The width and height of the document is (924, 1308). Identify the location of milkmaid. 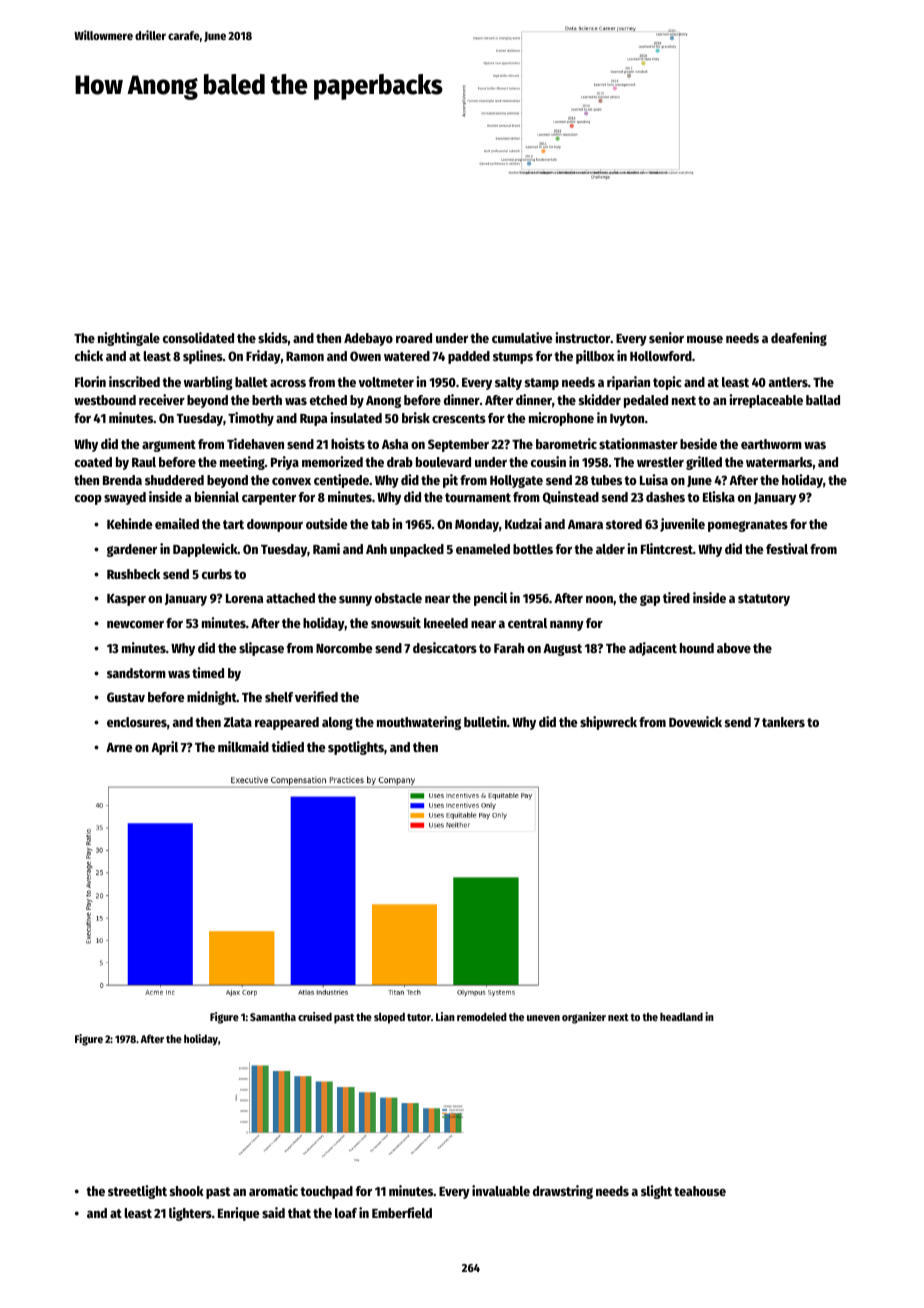
(243, 746).
